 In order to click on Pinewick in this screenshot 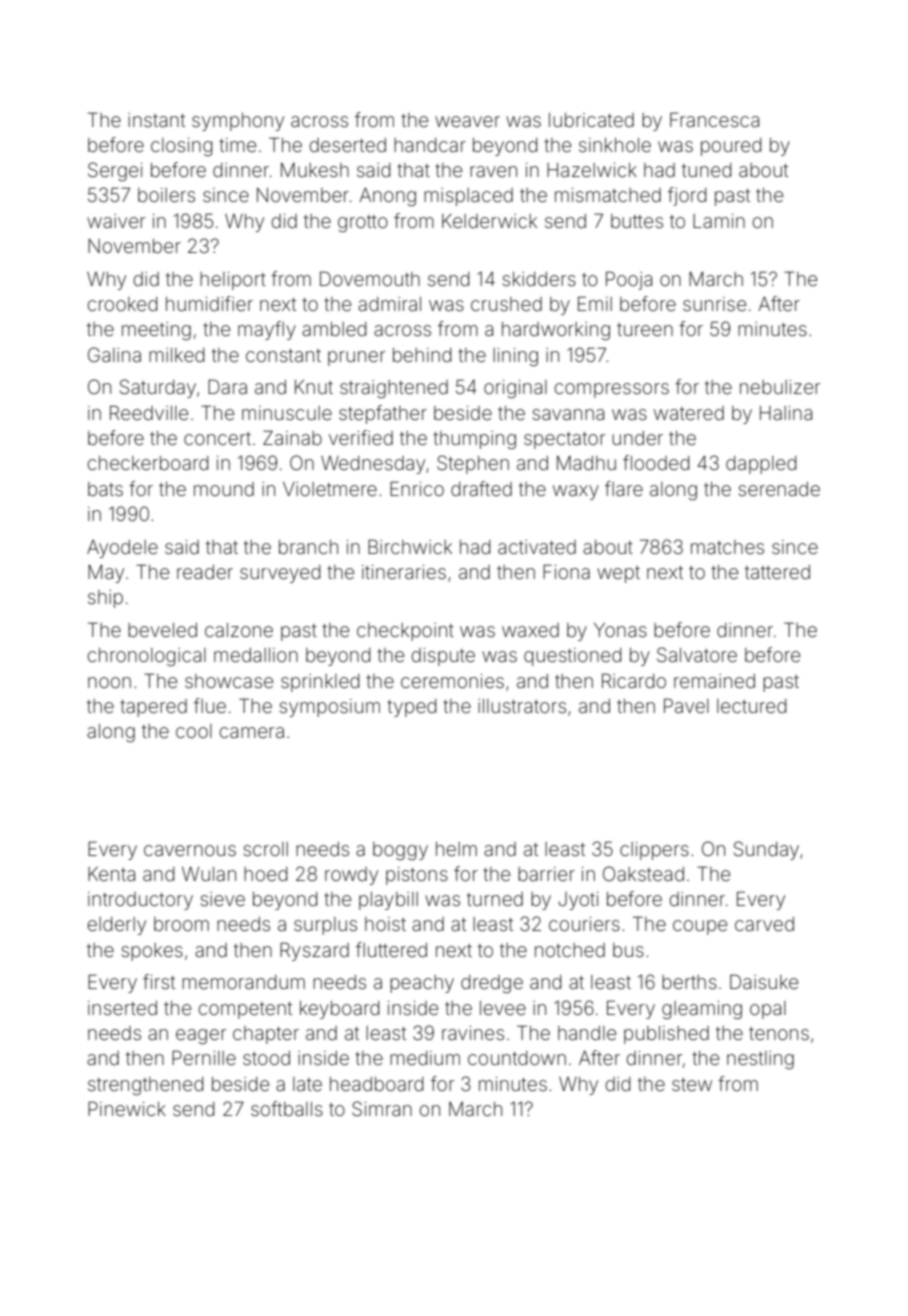, I will do `click(127, 1108)`.
